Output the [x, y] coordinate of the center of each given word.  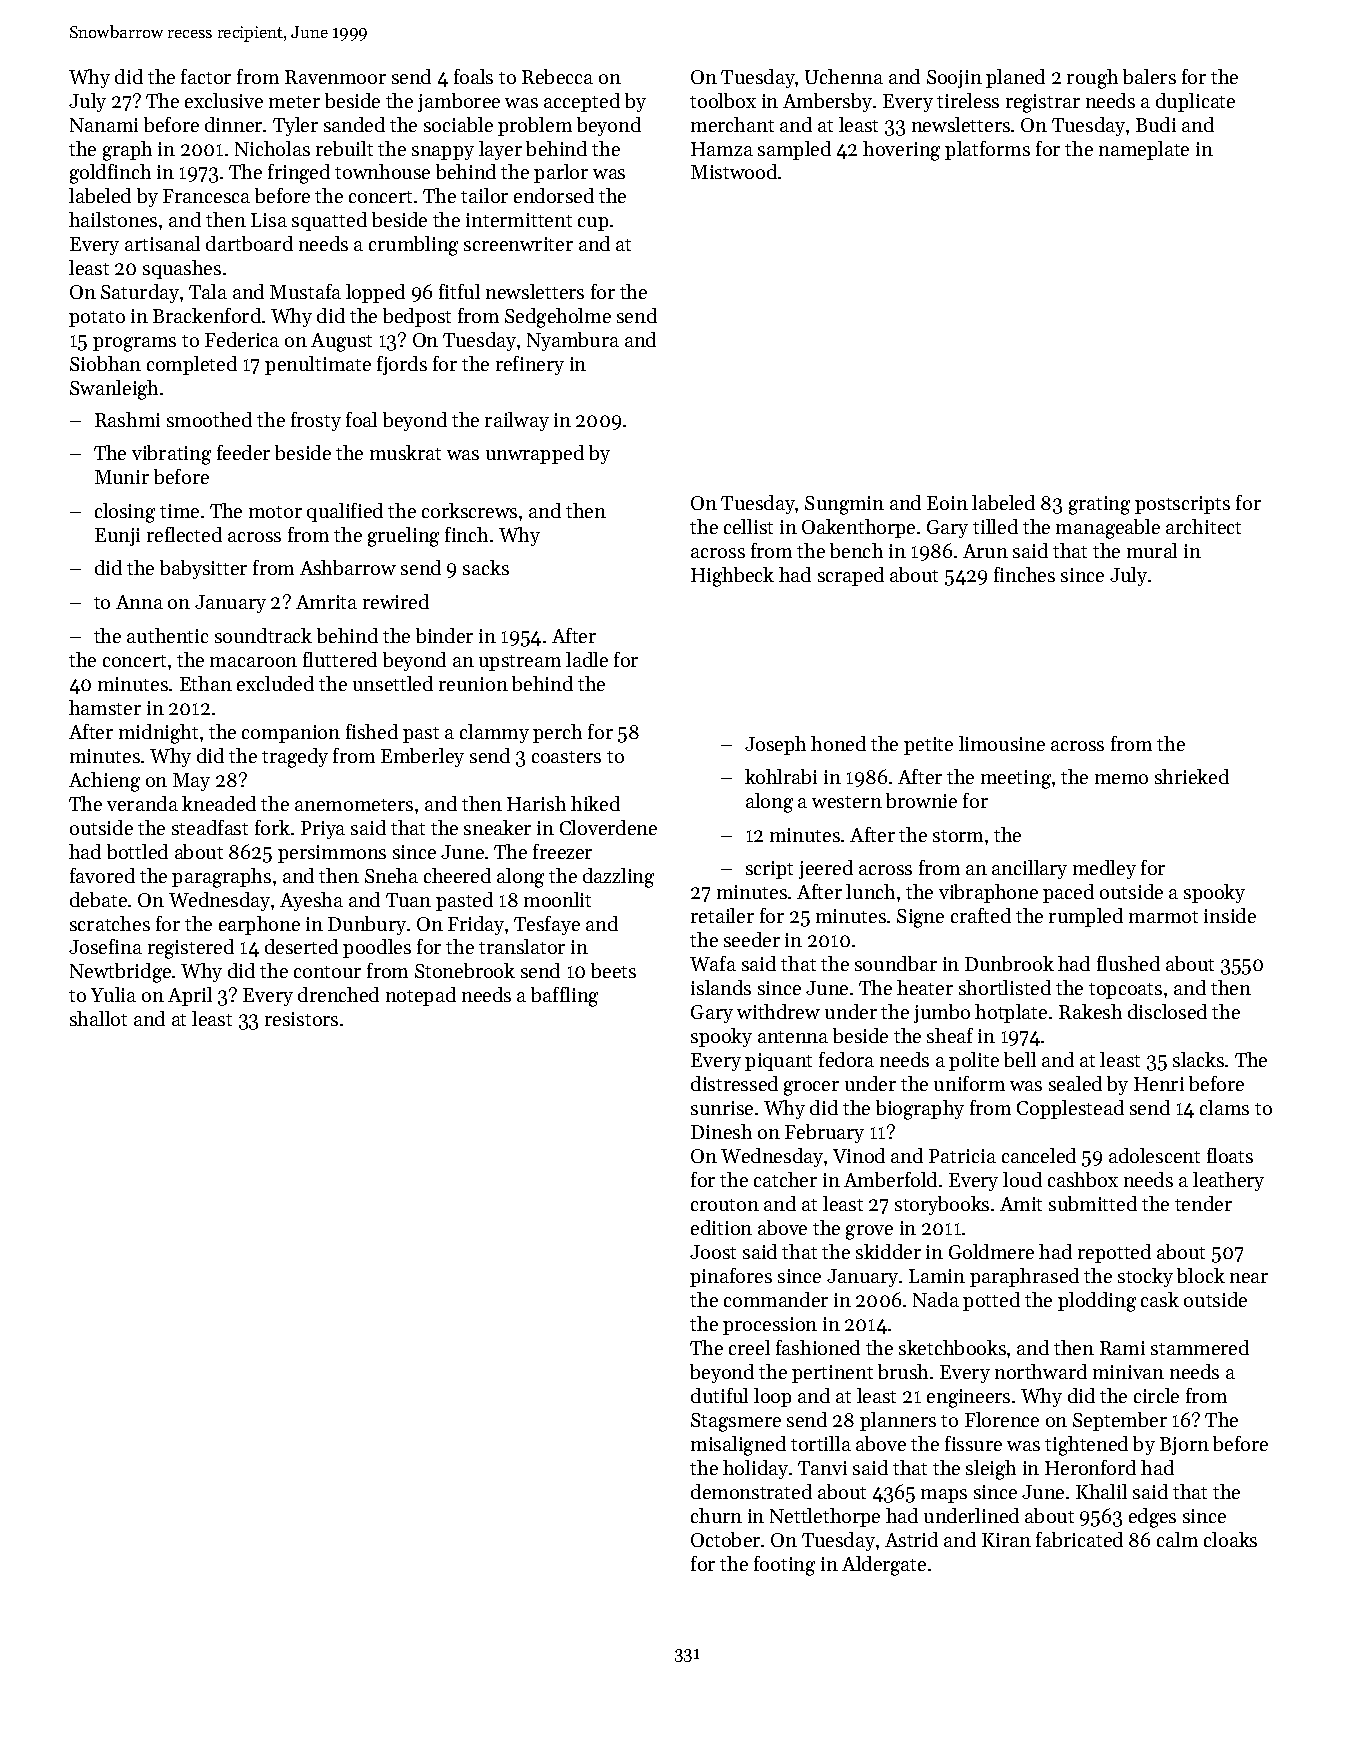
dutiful [719, 1395]
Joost [713, 1252]
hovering [901, 151]
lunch [870, 891]
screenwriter [518, 244]
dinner [233, 124]
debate [98, 899]
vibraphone [988, 893]
